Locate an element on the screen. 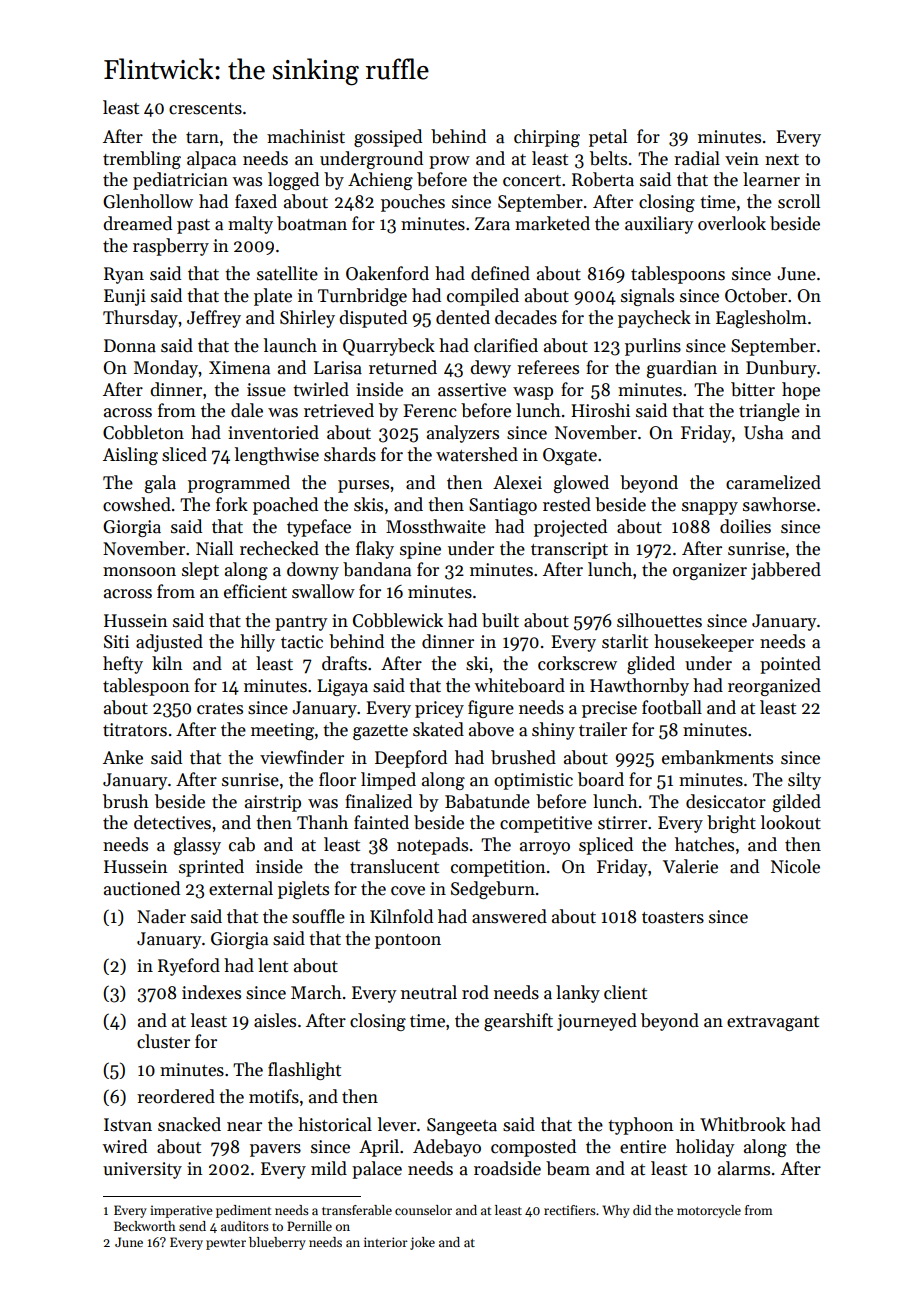 This screenshot has height=1308, width=924. machinist is located at coordinates (306, 136).
